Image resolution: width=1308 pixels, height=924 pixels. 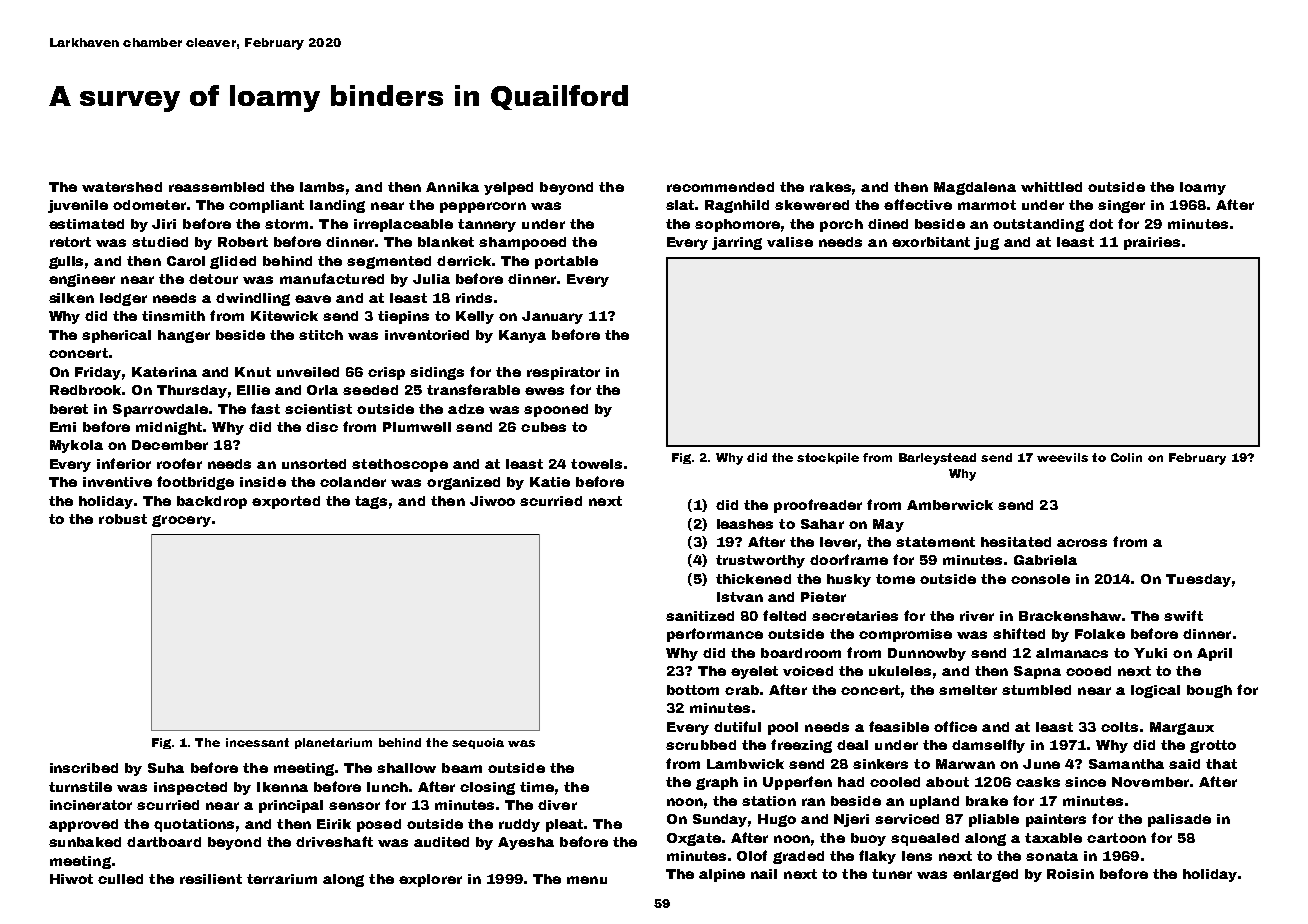 I want to click on shallow, so click(x=406, y=768).
